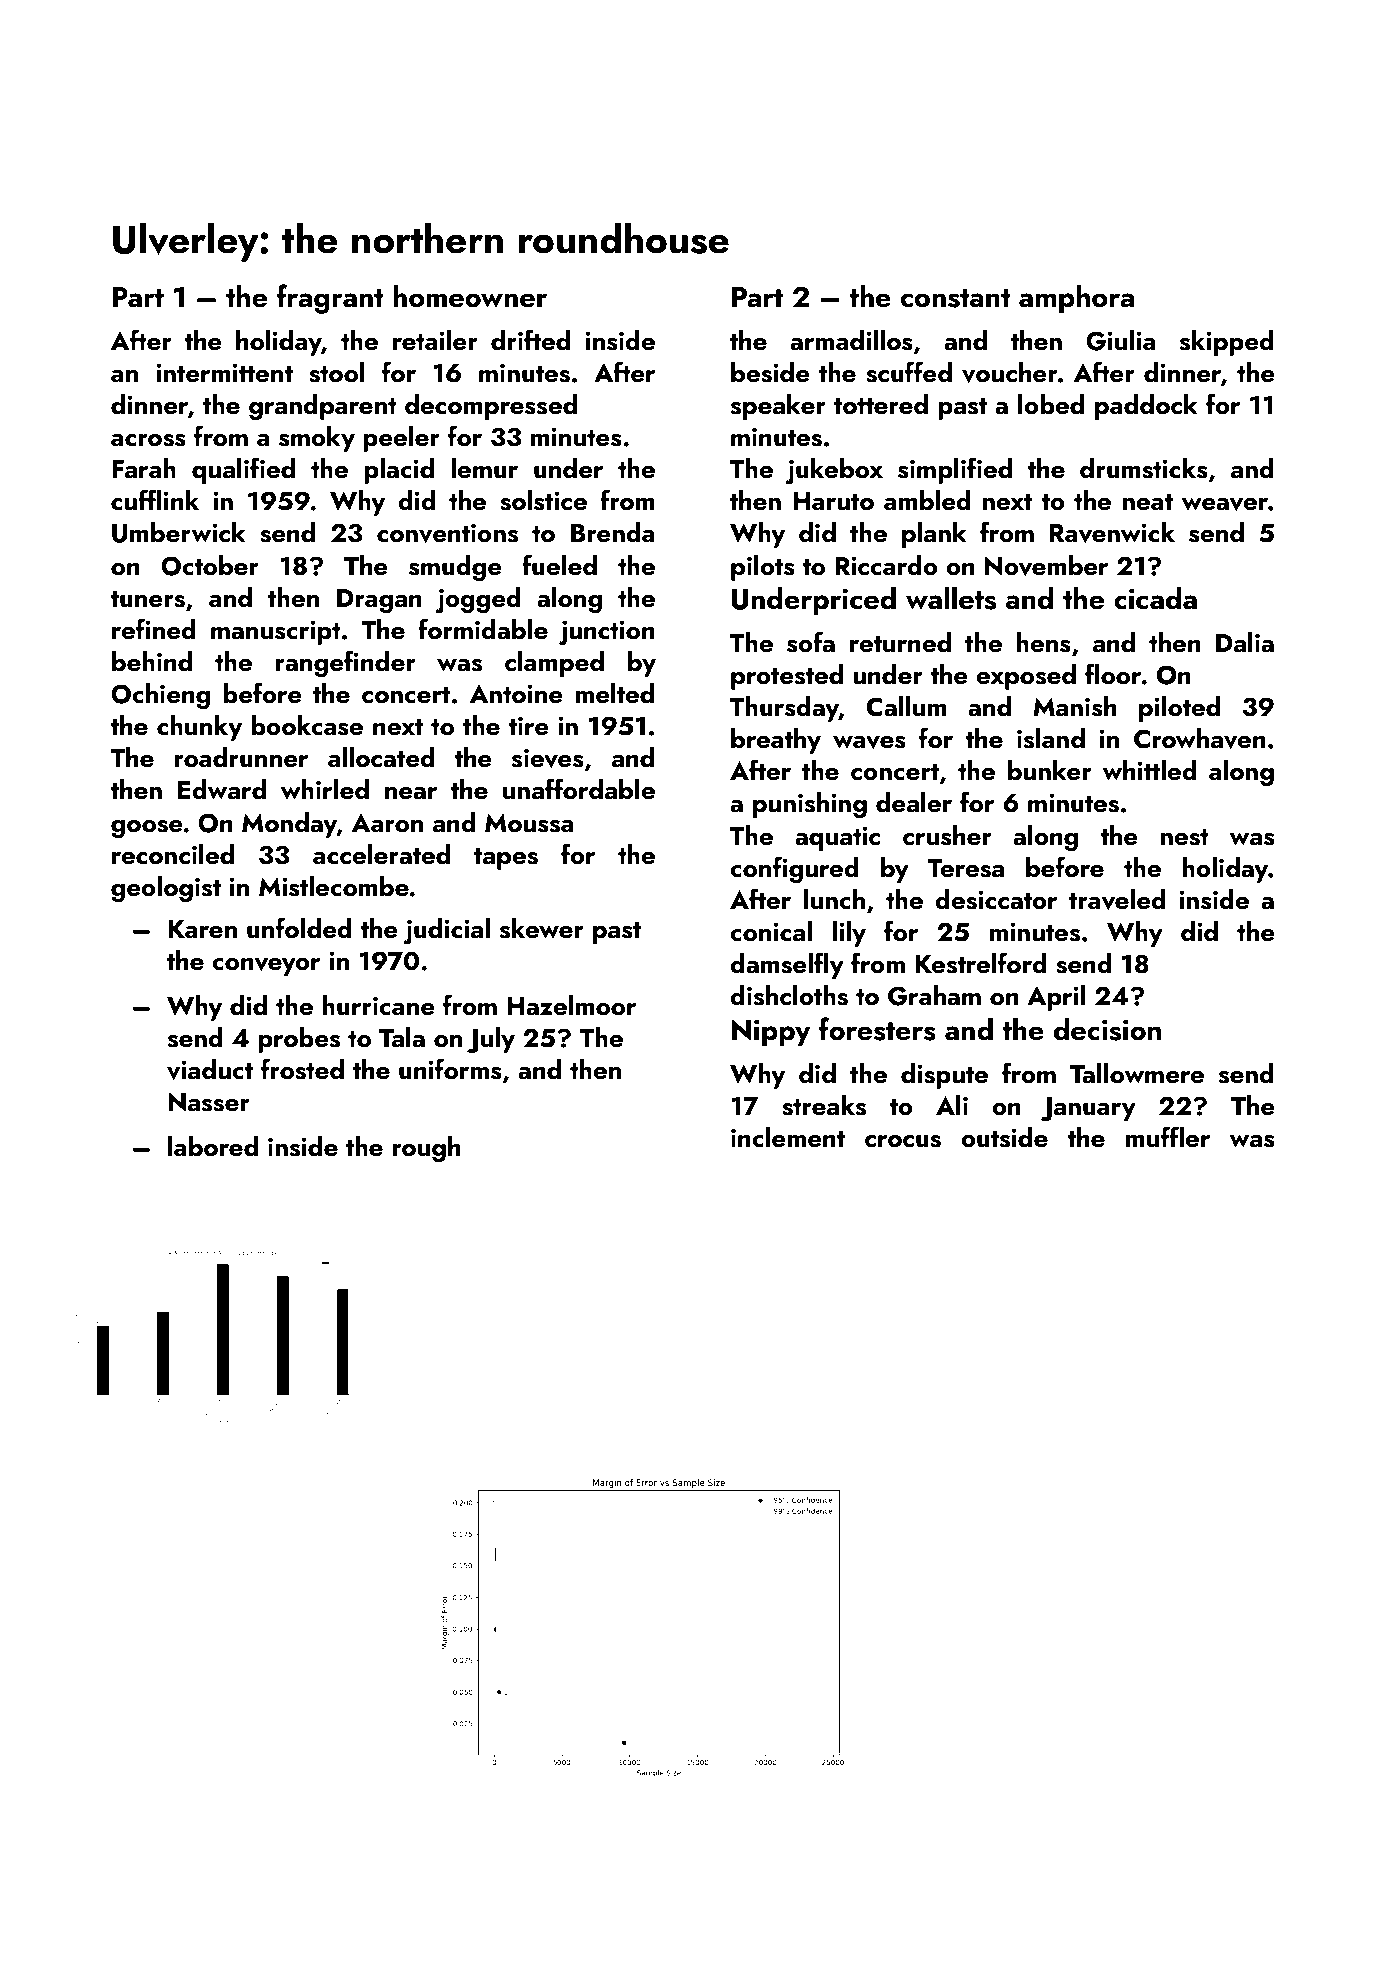 The height and width of the screenshot is (1969, 1386). Describe the element at coordinates (345, 663) in the screenshot. I see `rangefinder` at that location.
